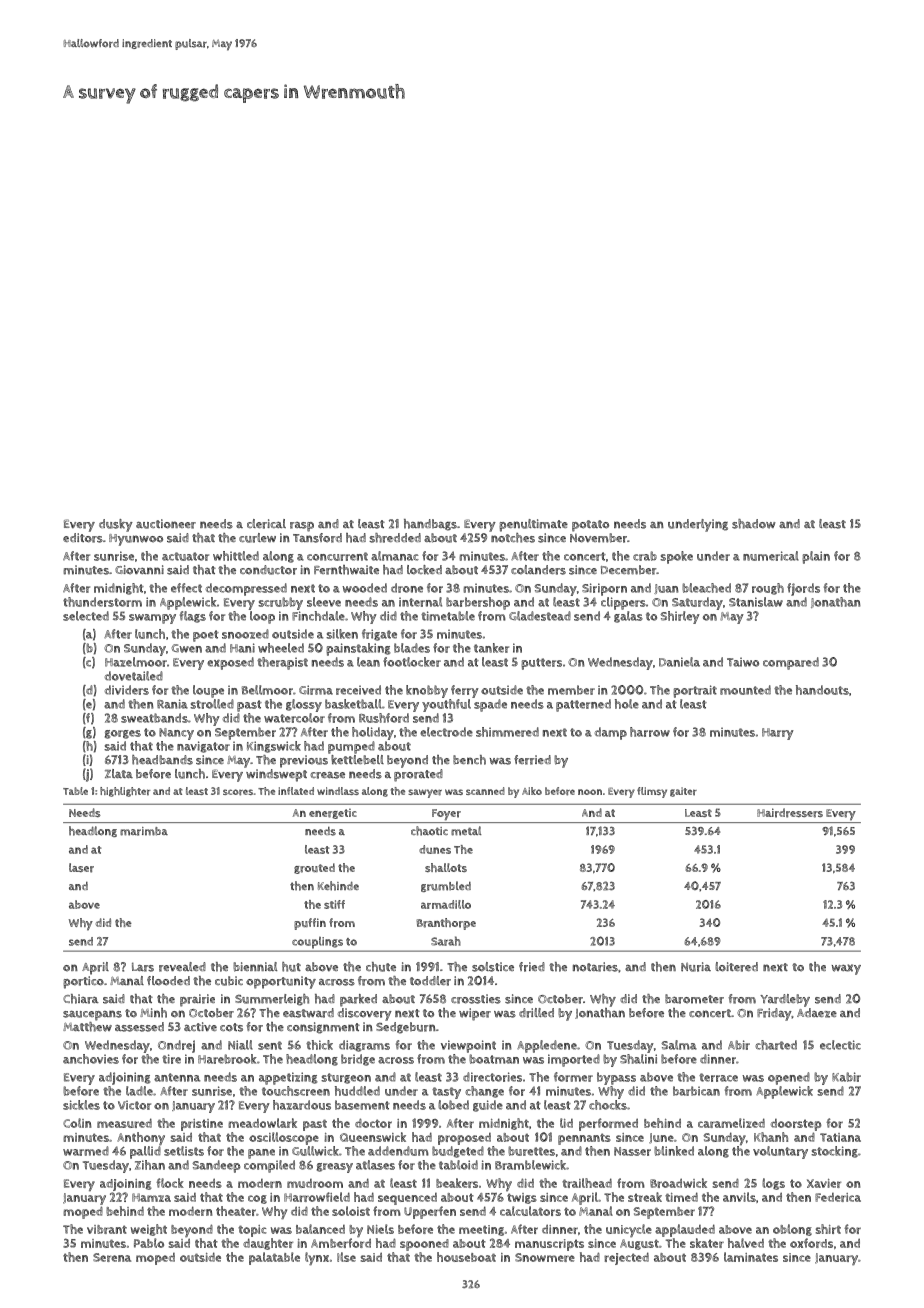 The image size is (924, 1308). I want to click on blades, so click(412, 648).
